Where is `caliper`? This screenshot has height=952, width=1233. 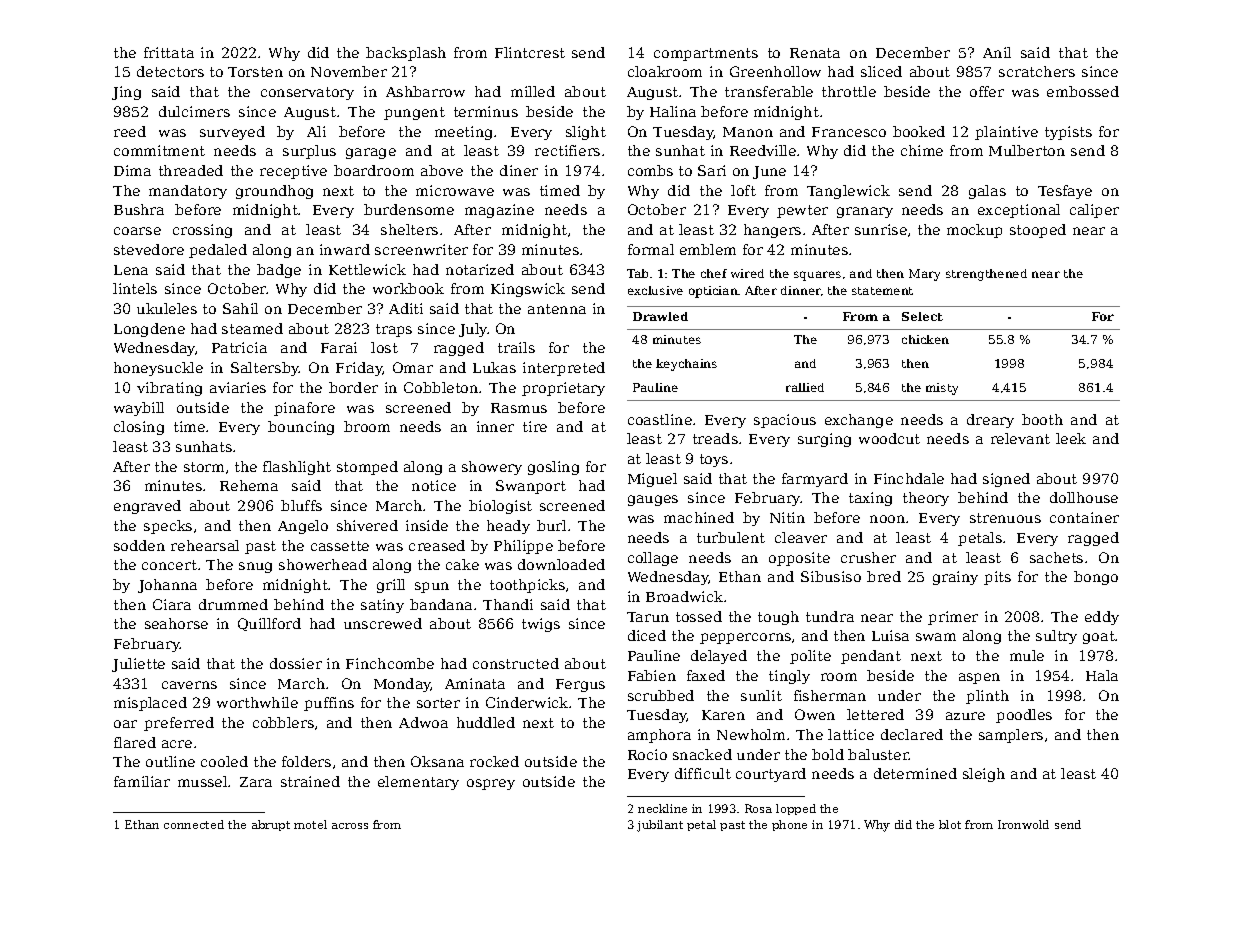 caliper is located at coordinates (1094, 211).
